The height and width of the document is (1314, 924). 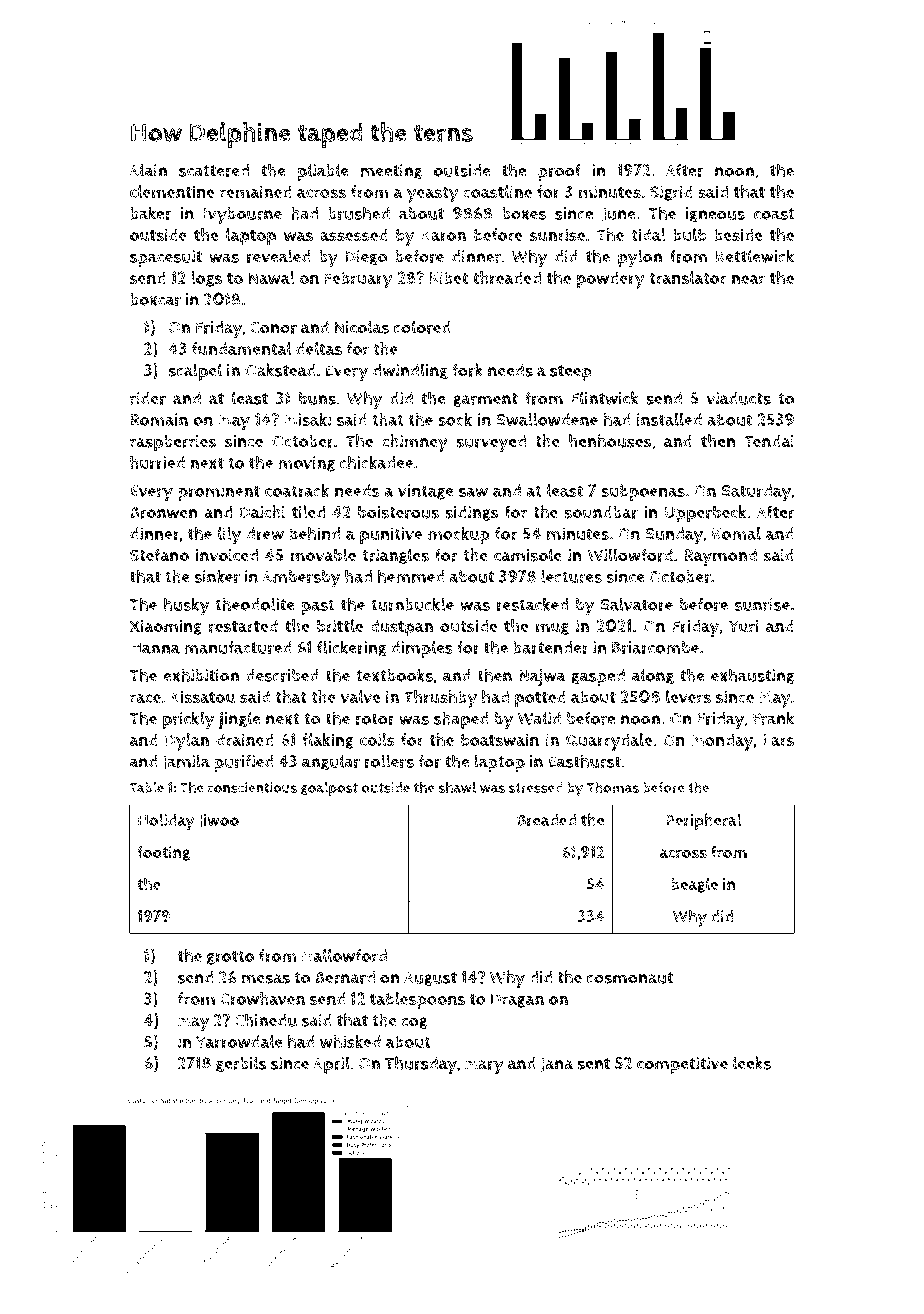 What do you see at coordinates (148, 170) in the document?
I see `Alain` at bounding box center [148, 170].
